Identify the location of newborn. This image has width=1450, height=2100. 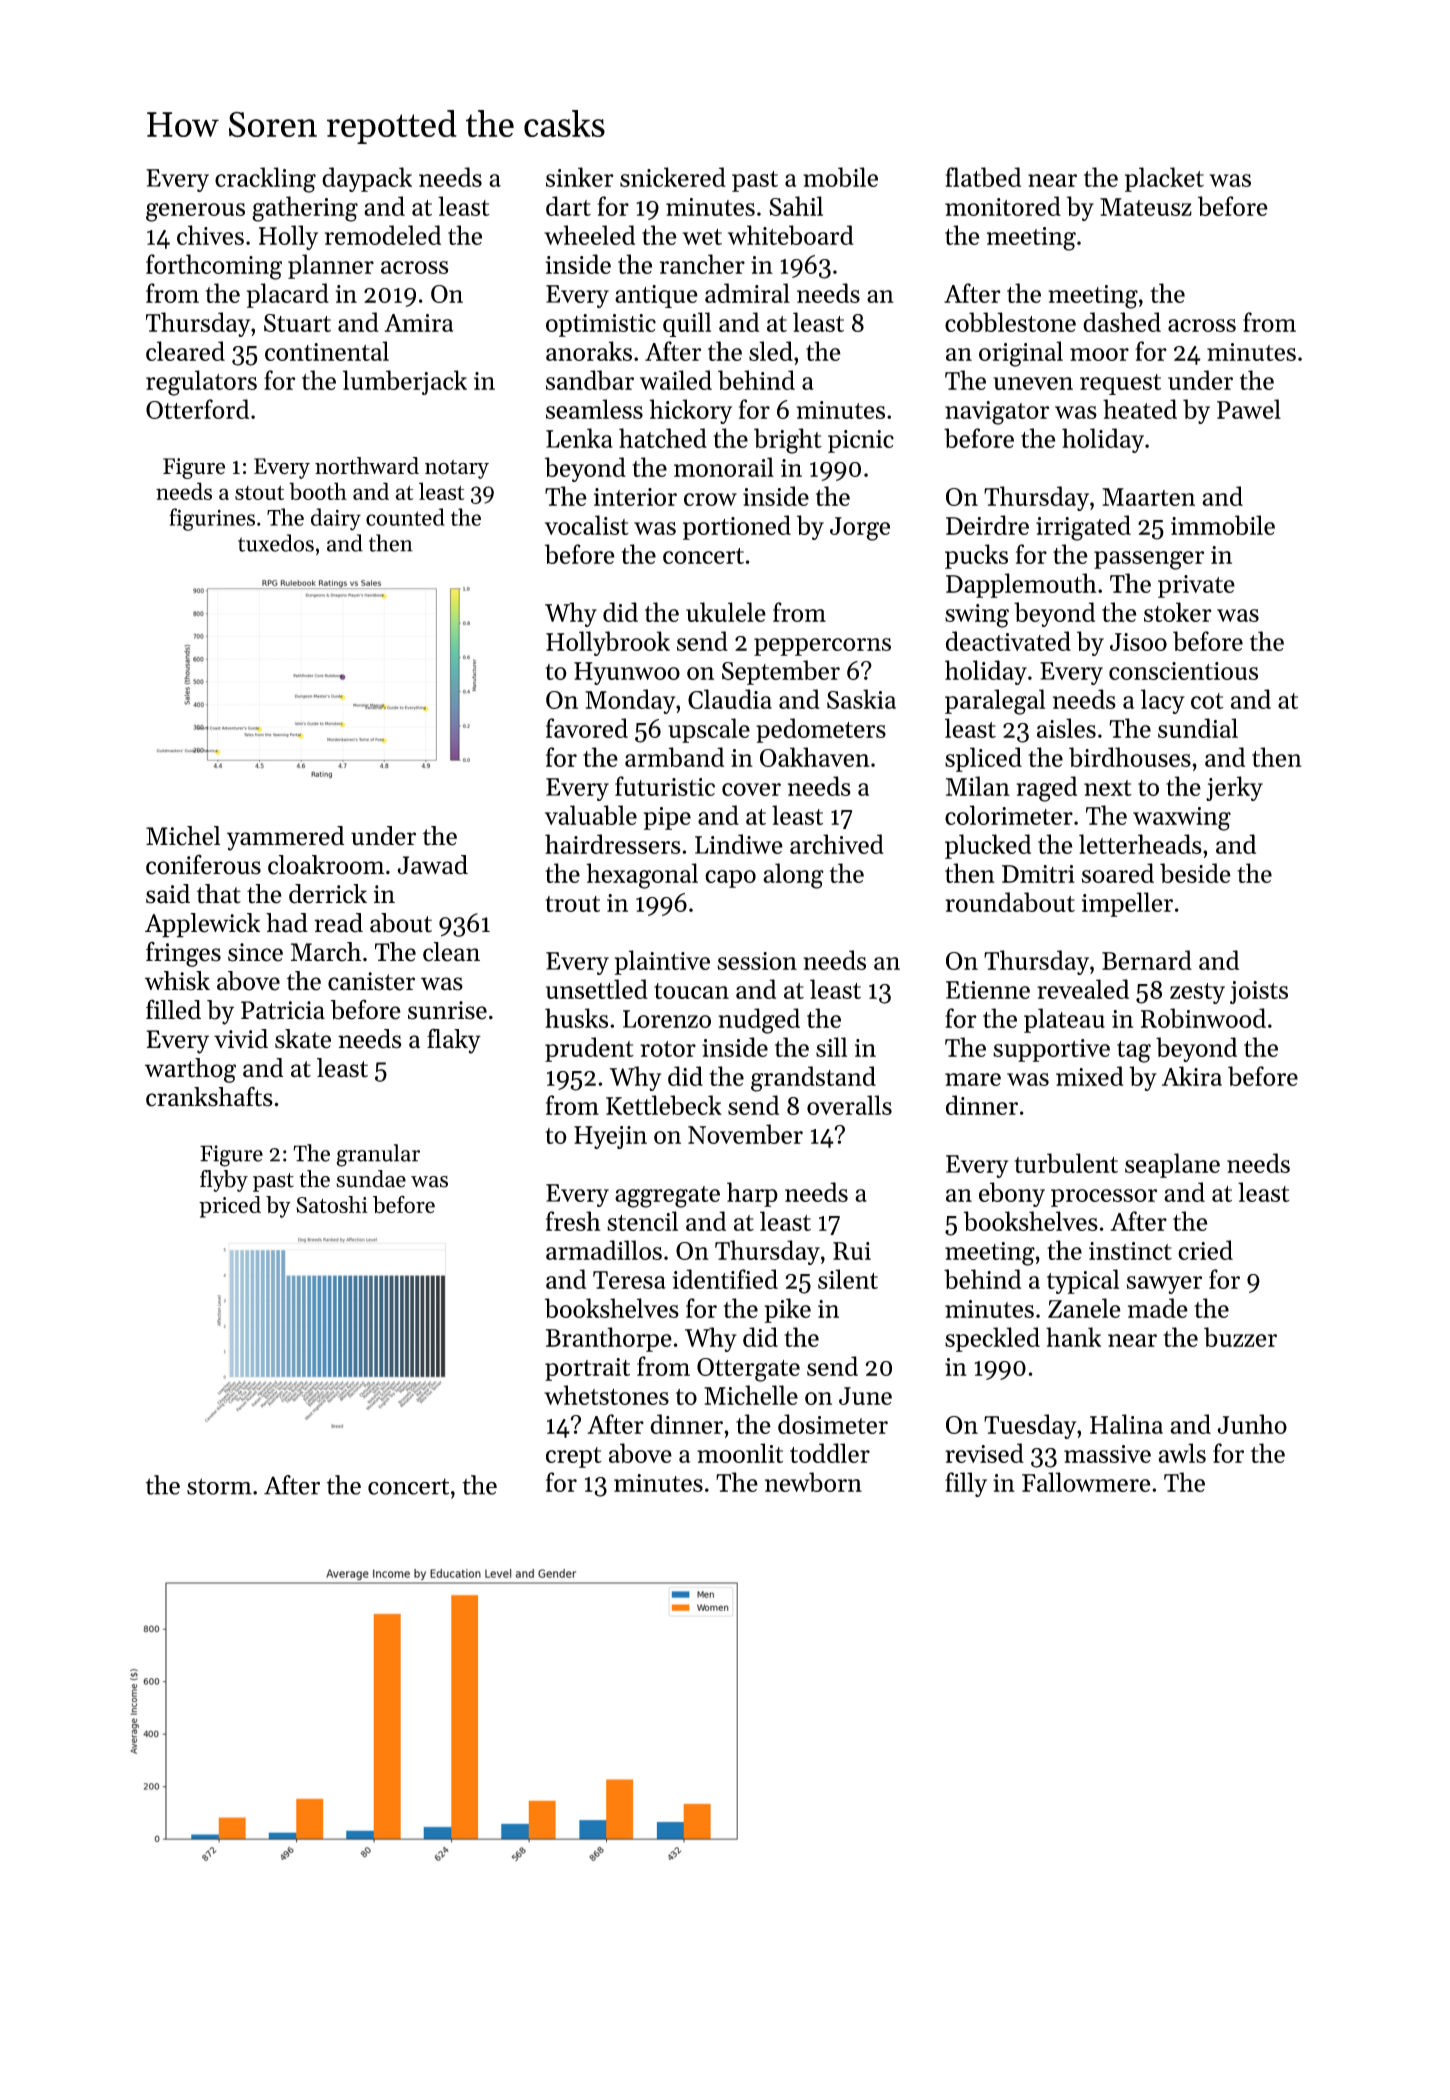
(813, 1482).
